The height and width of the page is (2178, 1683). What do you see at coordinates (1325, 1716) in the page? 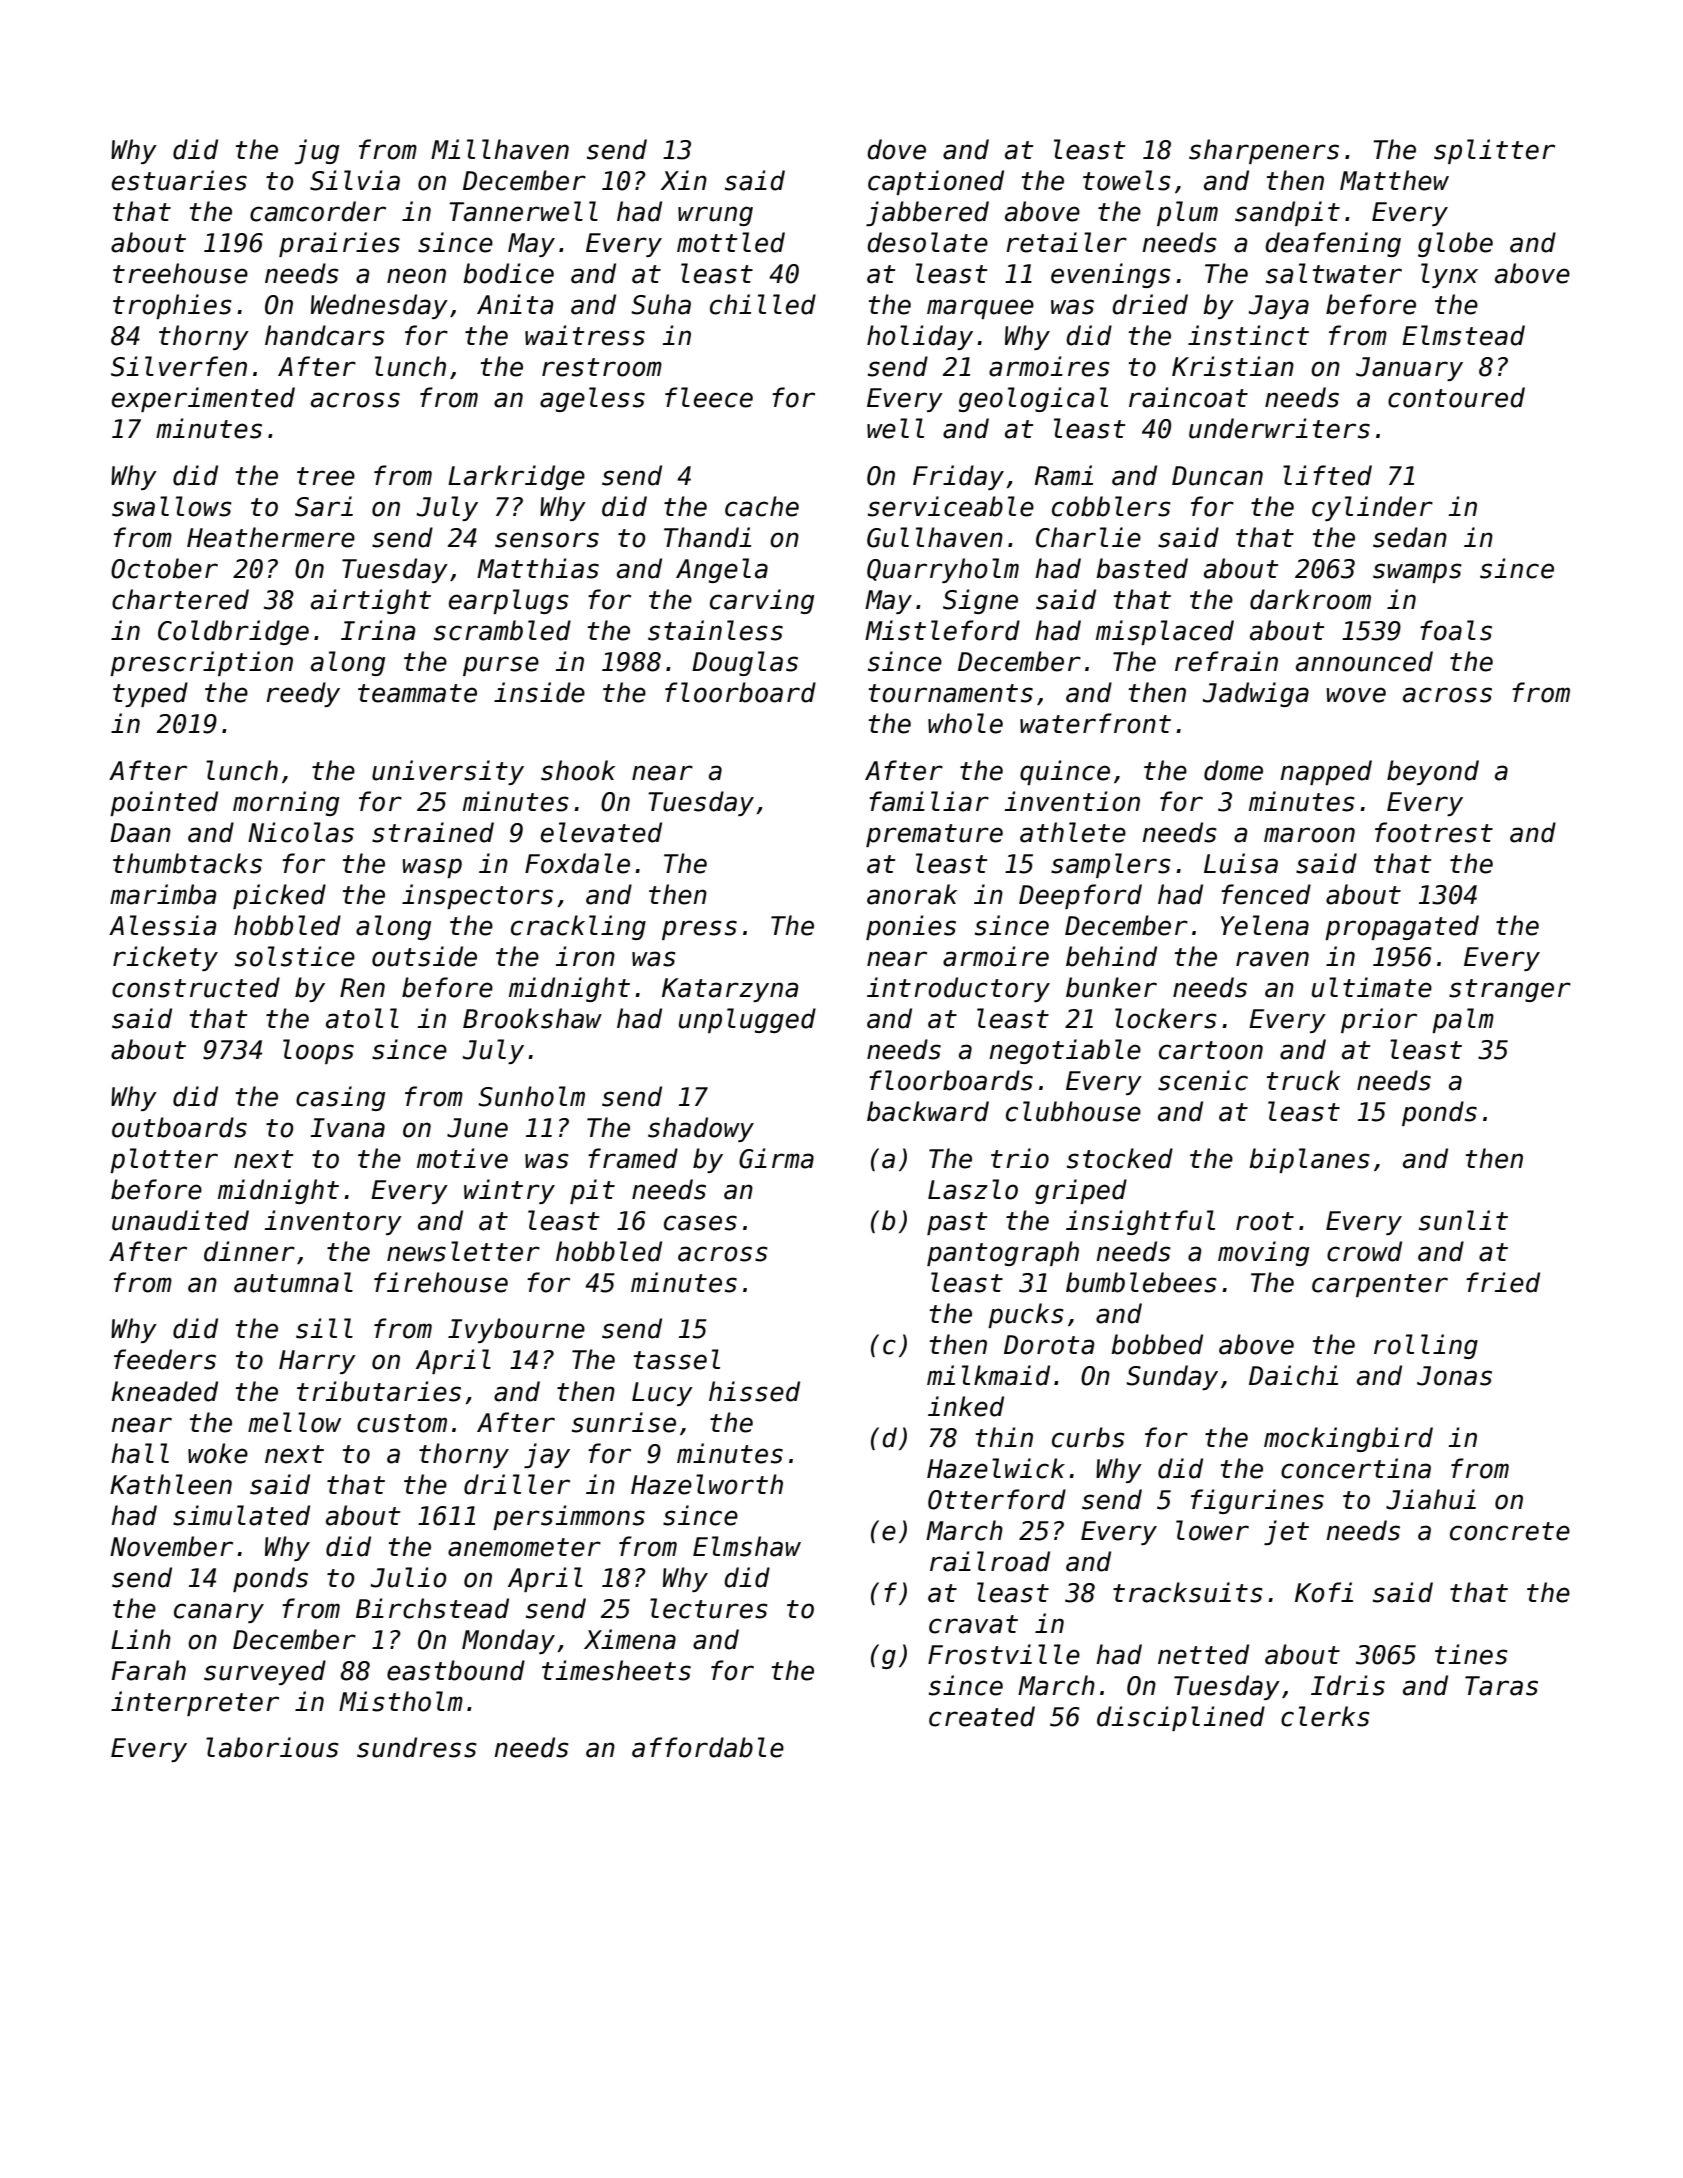
I see `clerks` at bounding box center [1325, 1716].
